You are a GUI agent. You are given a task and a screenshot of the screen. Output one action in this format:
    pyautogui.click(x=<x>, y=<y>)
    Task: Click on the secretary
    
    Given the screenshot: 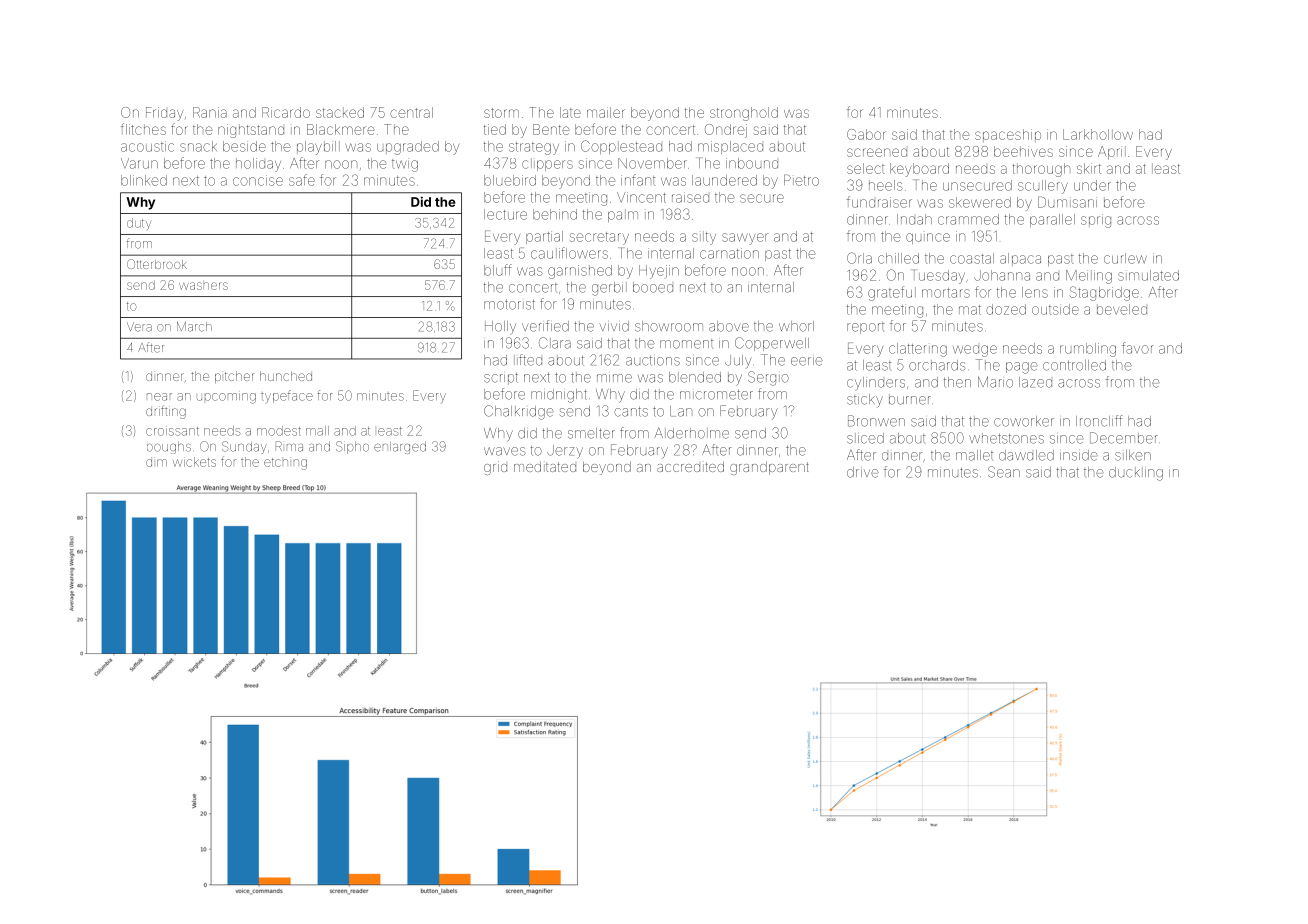 What is the action you would take?
    pyautogui.click(x=599, y=238)
